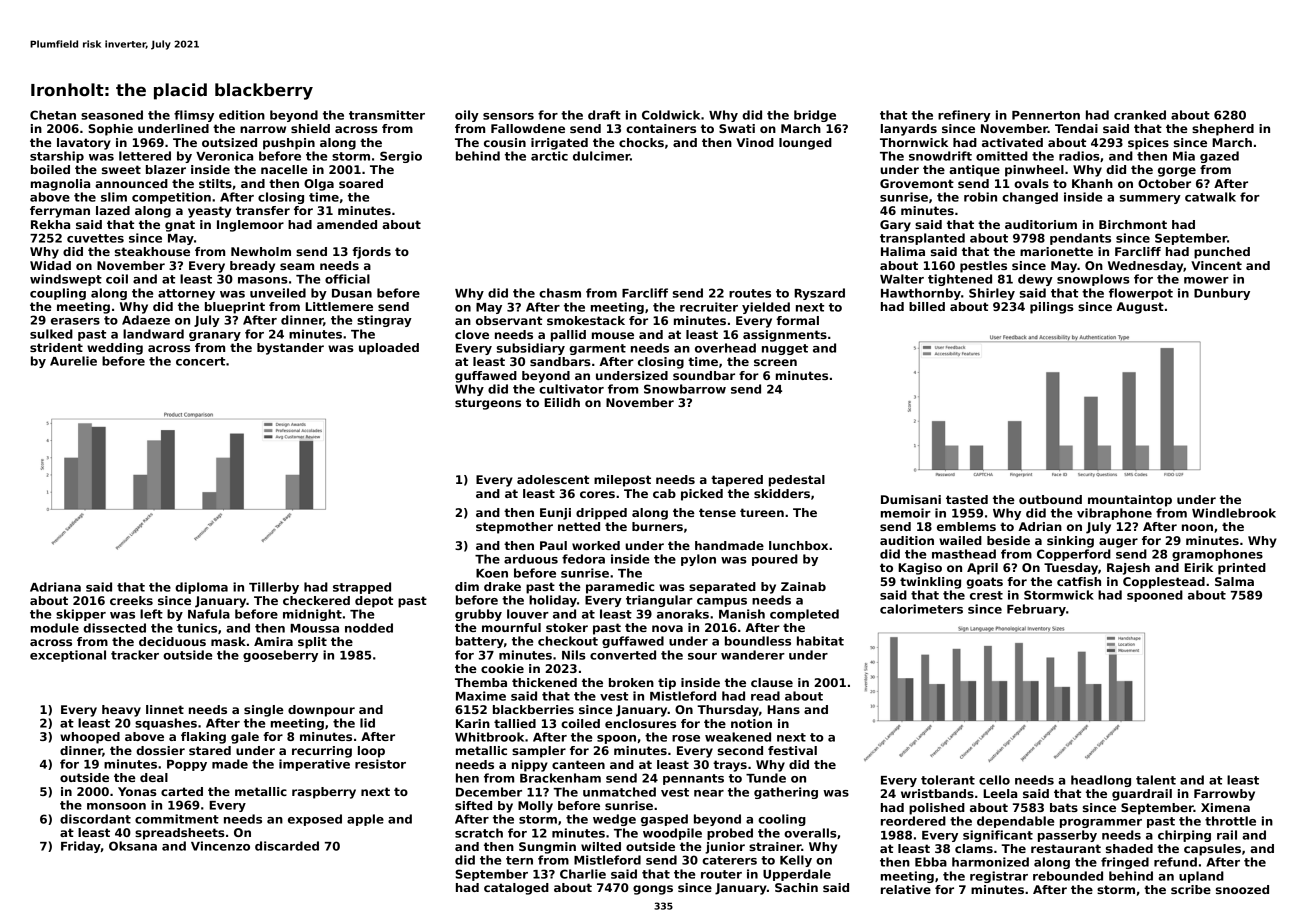 Image resolution: width=1308 pixels, height=924 pixels. What do you see at coordinates (1130, 501) in the image?
I see `mountaintop` at bounding box center [1130, 501].
